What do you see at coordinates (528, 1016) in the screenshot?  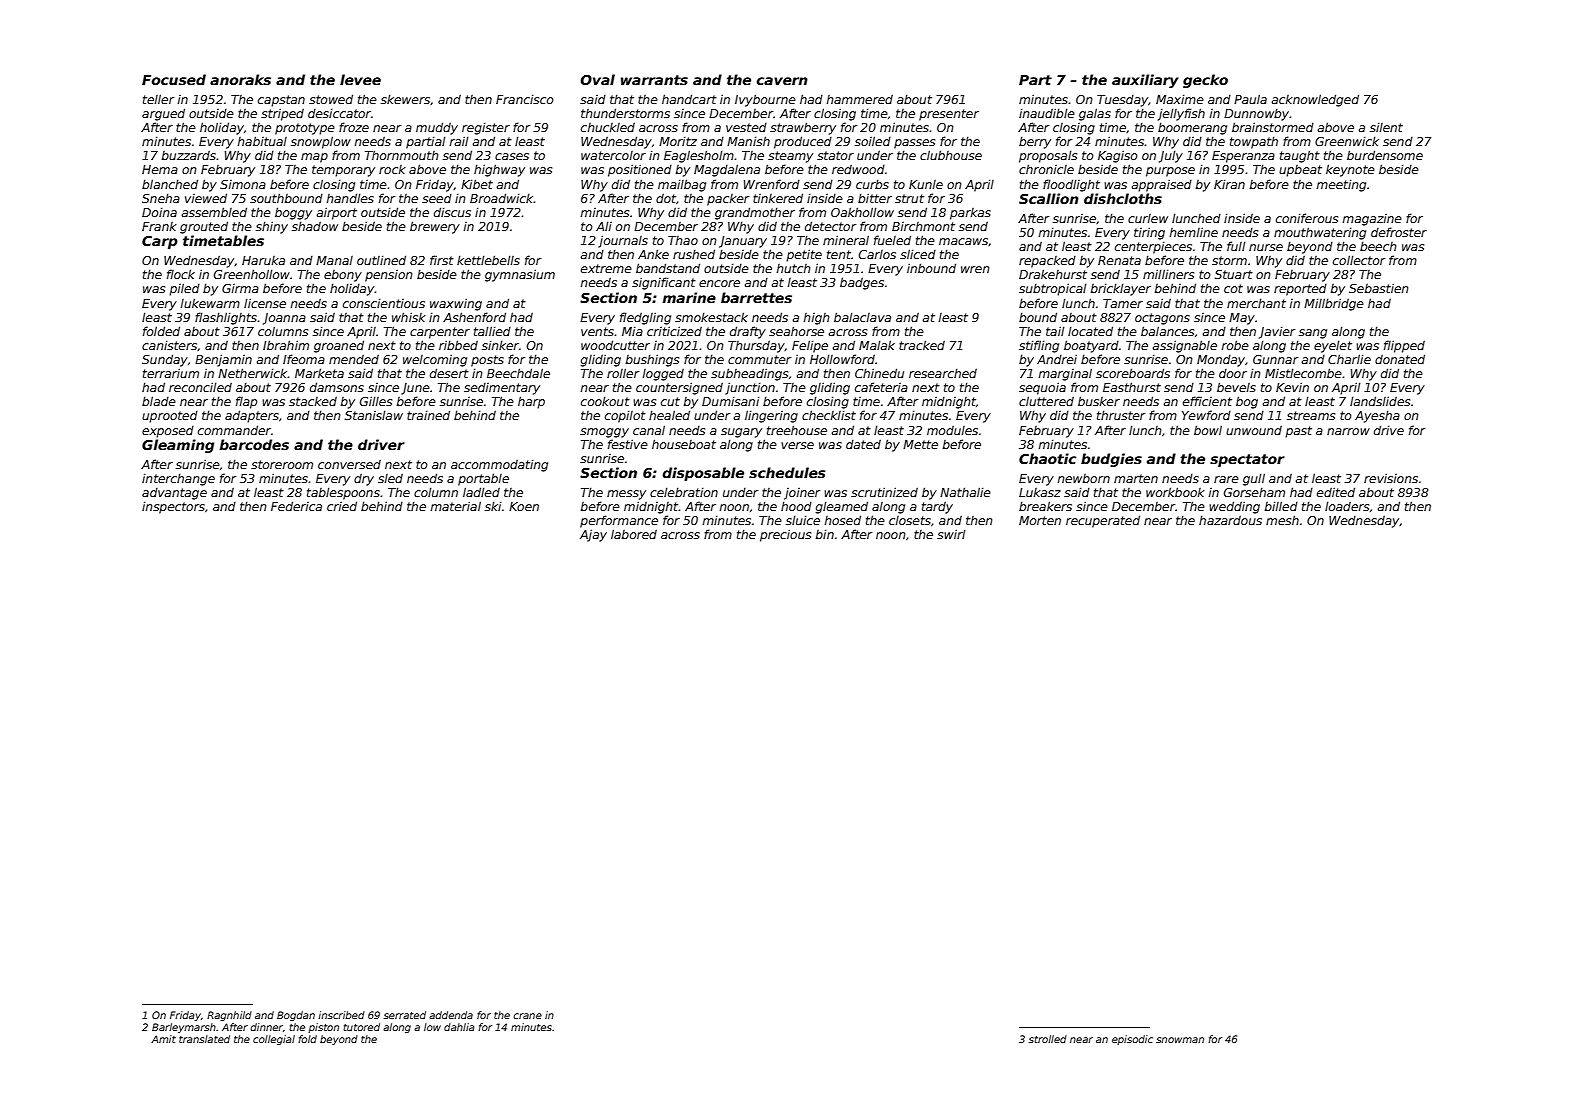 I see `crane` at bounding box center [528, 1016].
